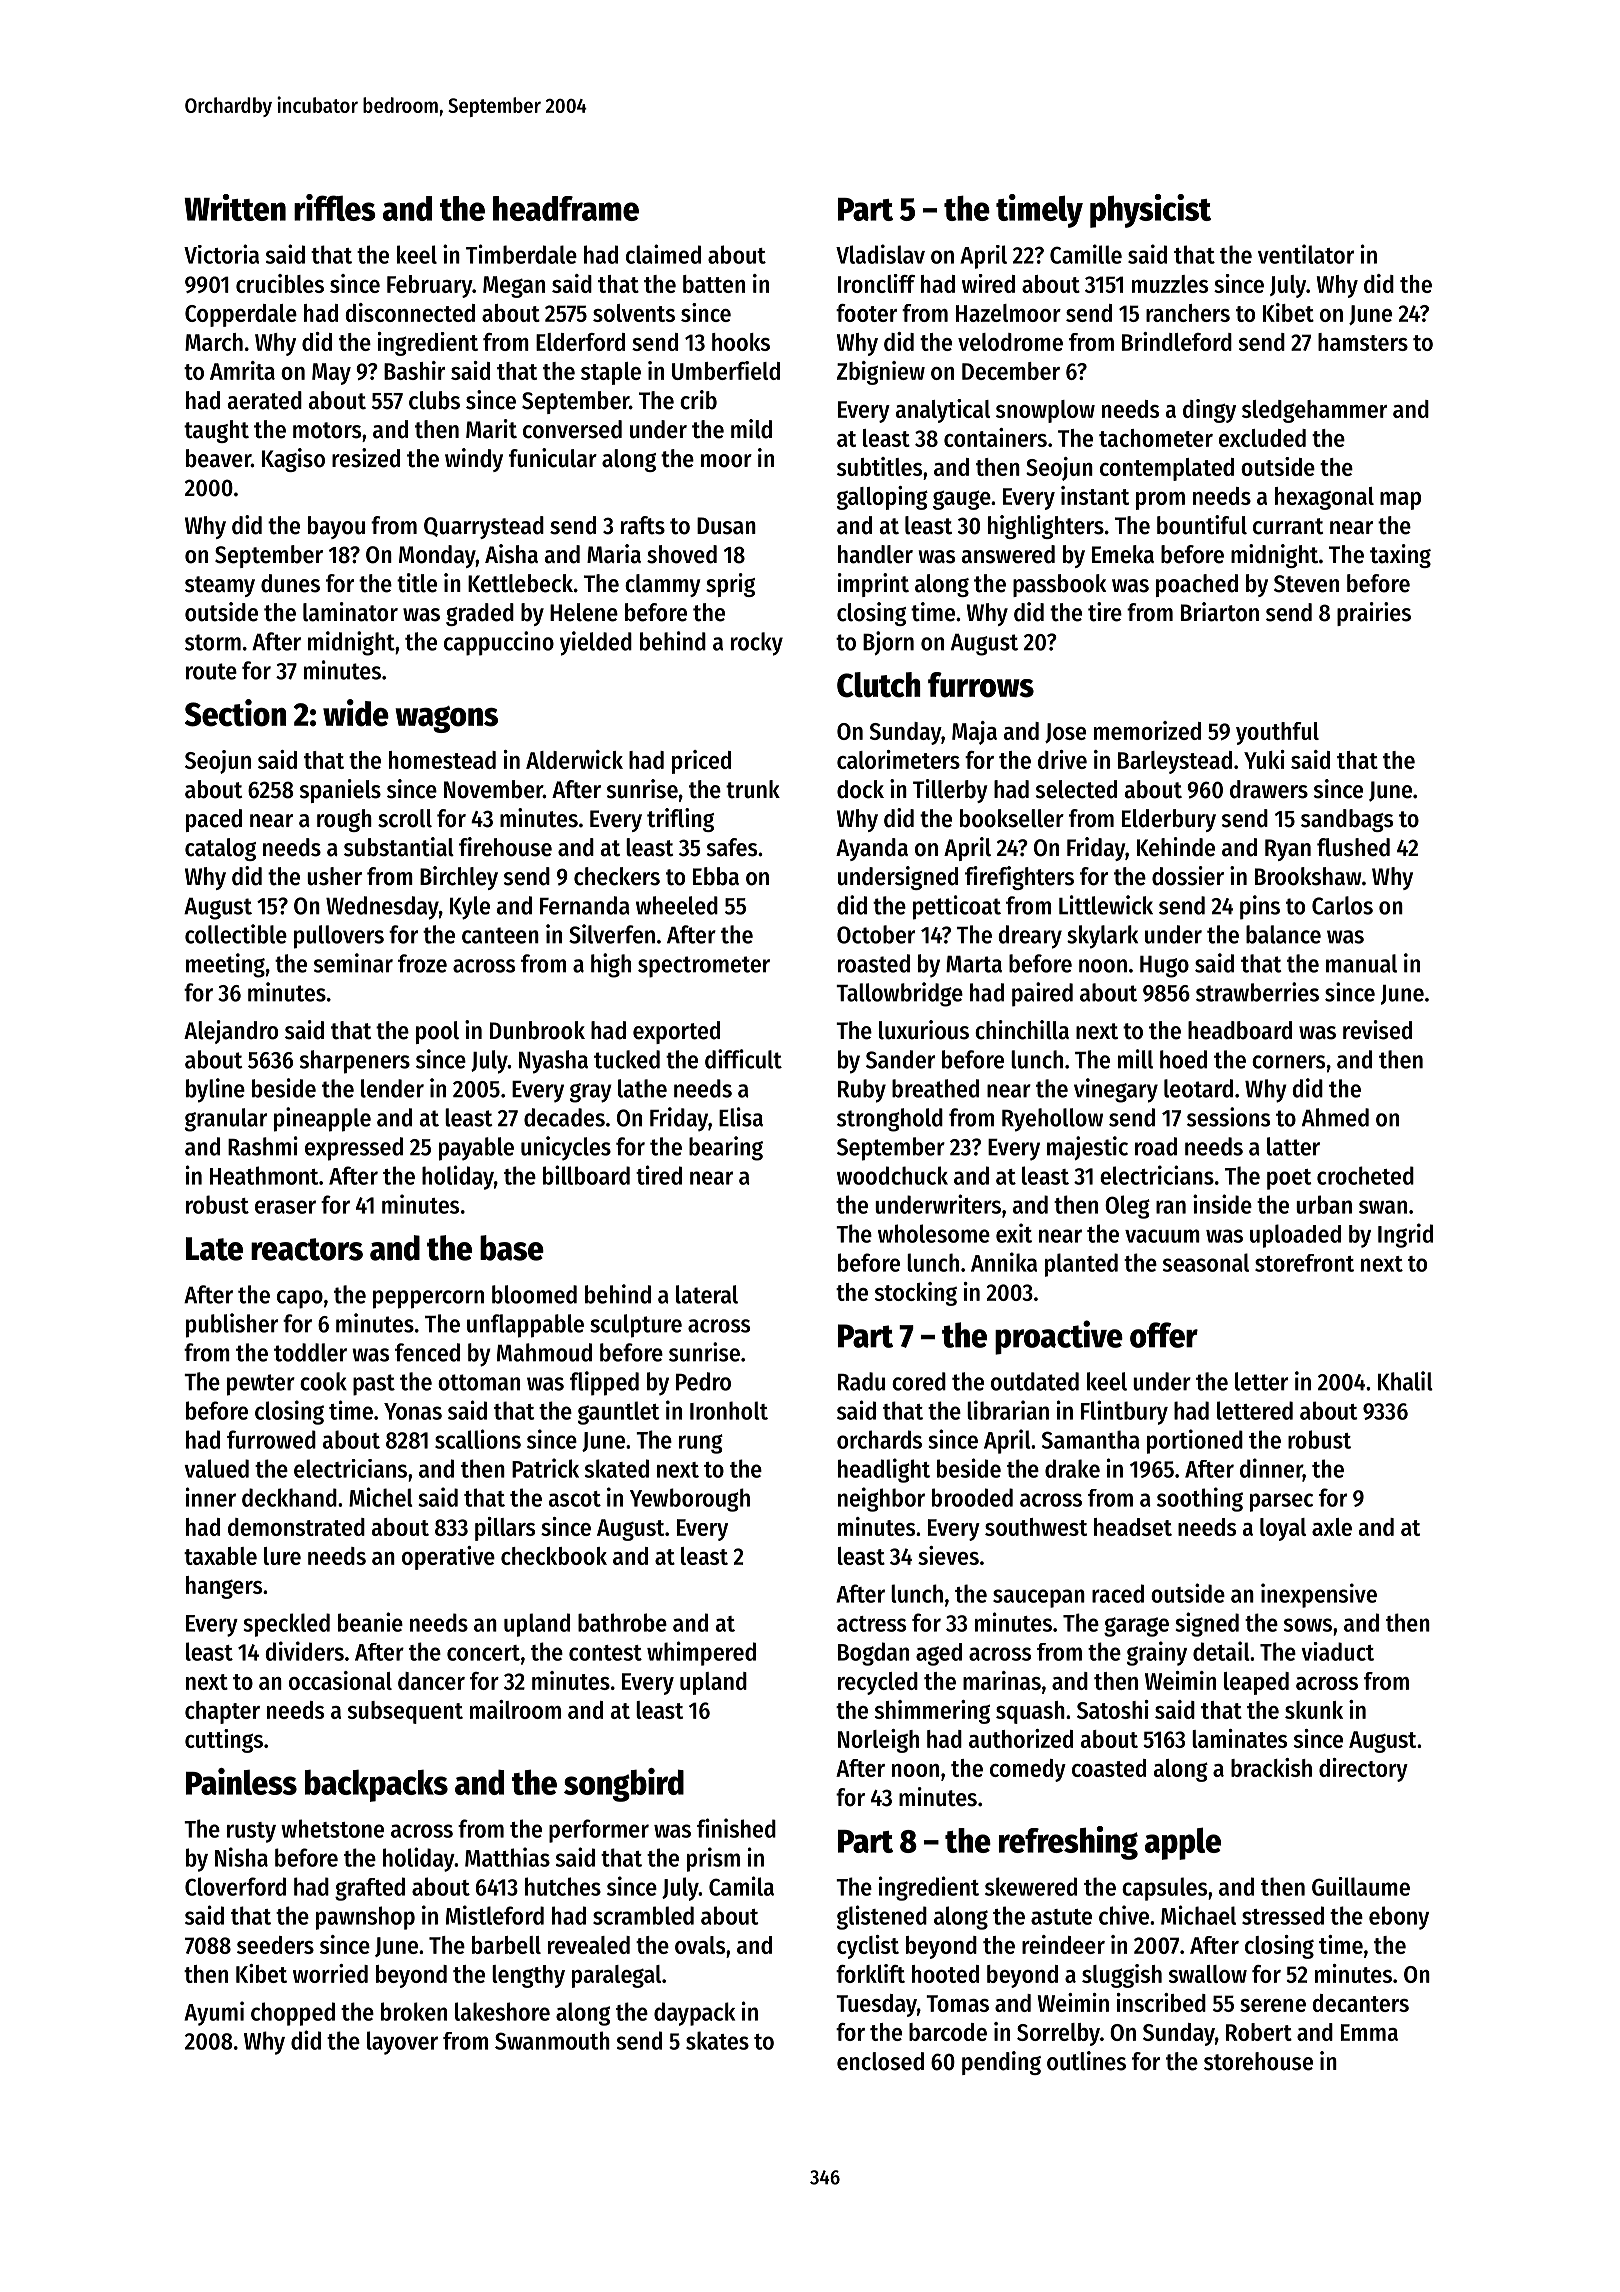 This screenshot has height=2292, width=1620. What do you see at coordinates (717, 2040) in the screenshot?
I see `skates` at bounding box center [717, 2040].
